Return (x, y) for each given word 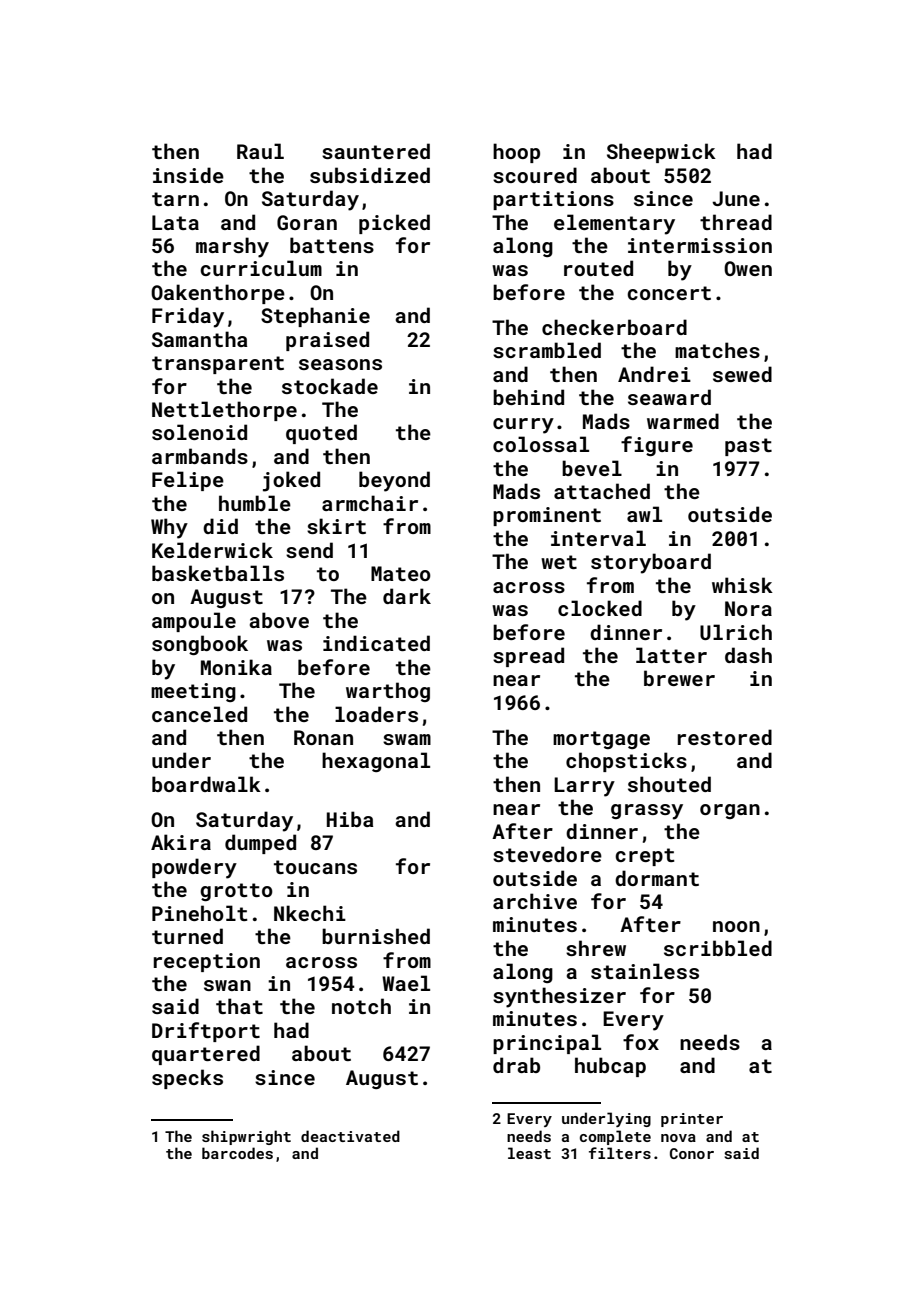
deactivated (350, 1136)
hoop (516, 153)
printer (692, 1120)
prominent (547, 516)
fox (641, 1042)
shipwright (246, 1137)
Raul (260, 151)
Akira (181, 842)
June (736, 198)
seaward (669, 397)
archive (535, 901)
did (220, 526)
